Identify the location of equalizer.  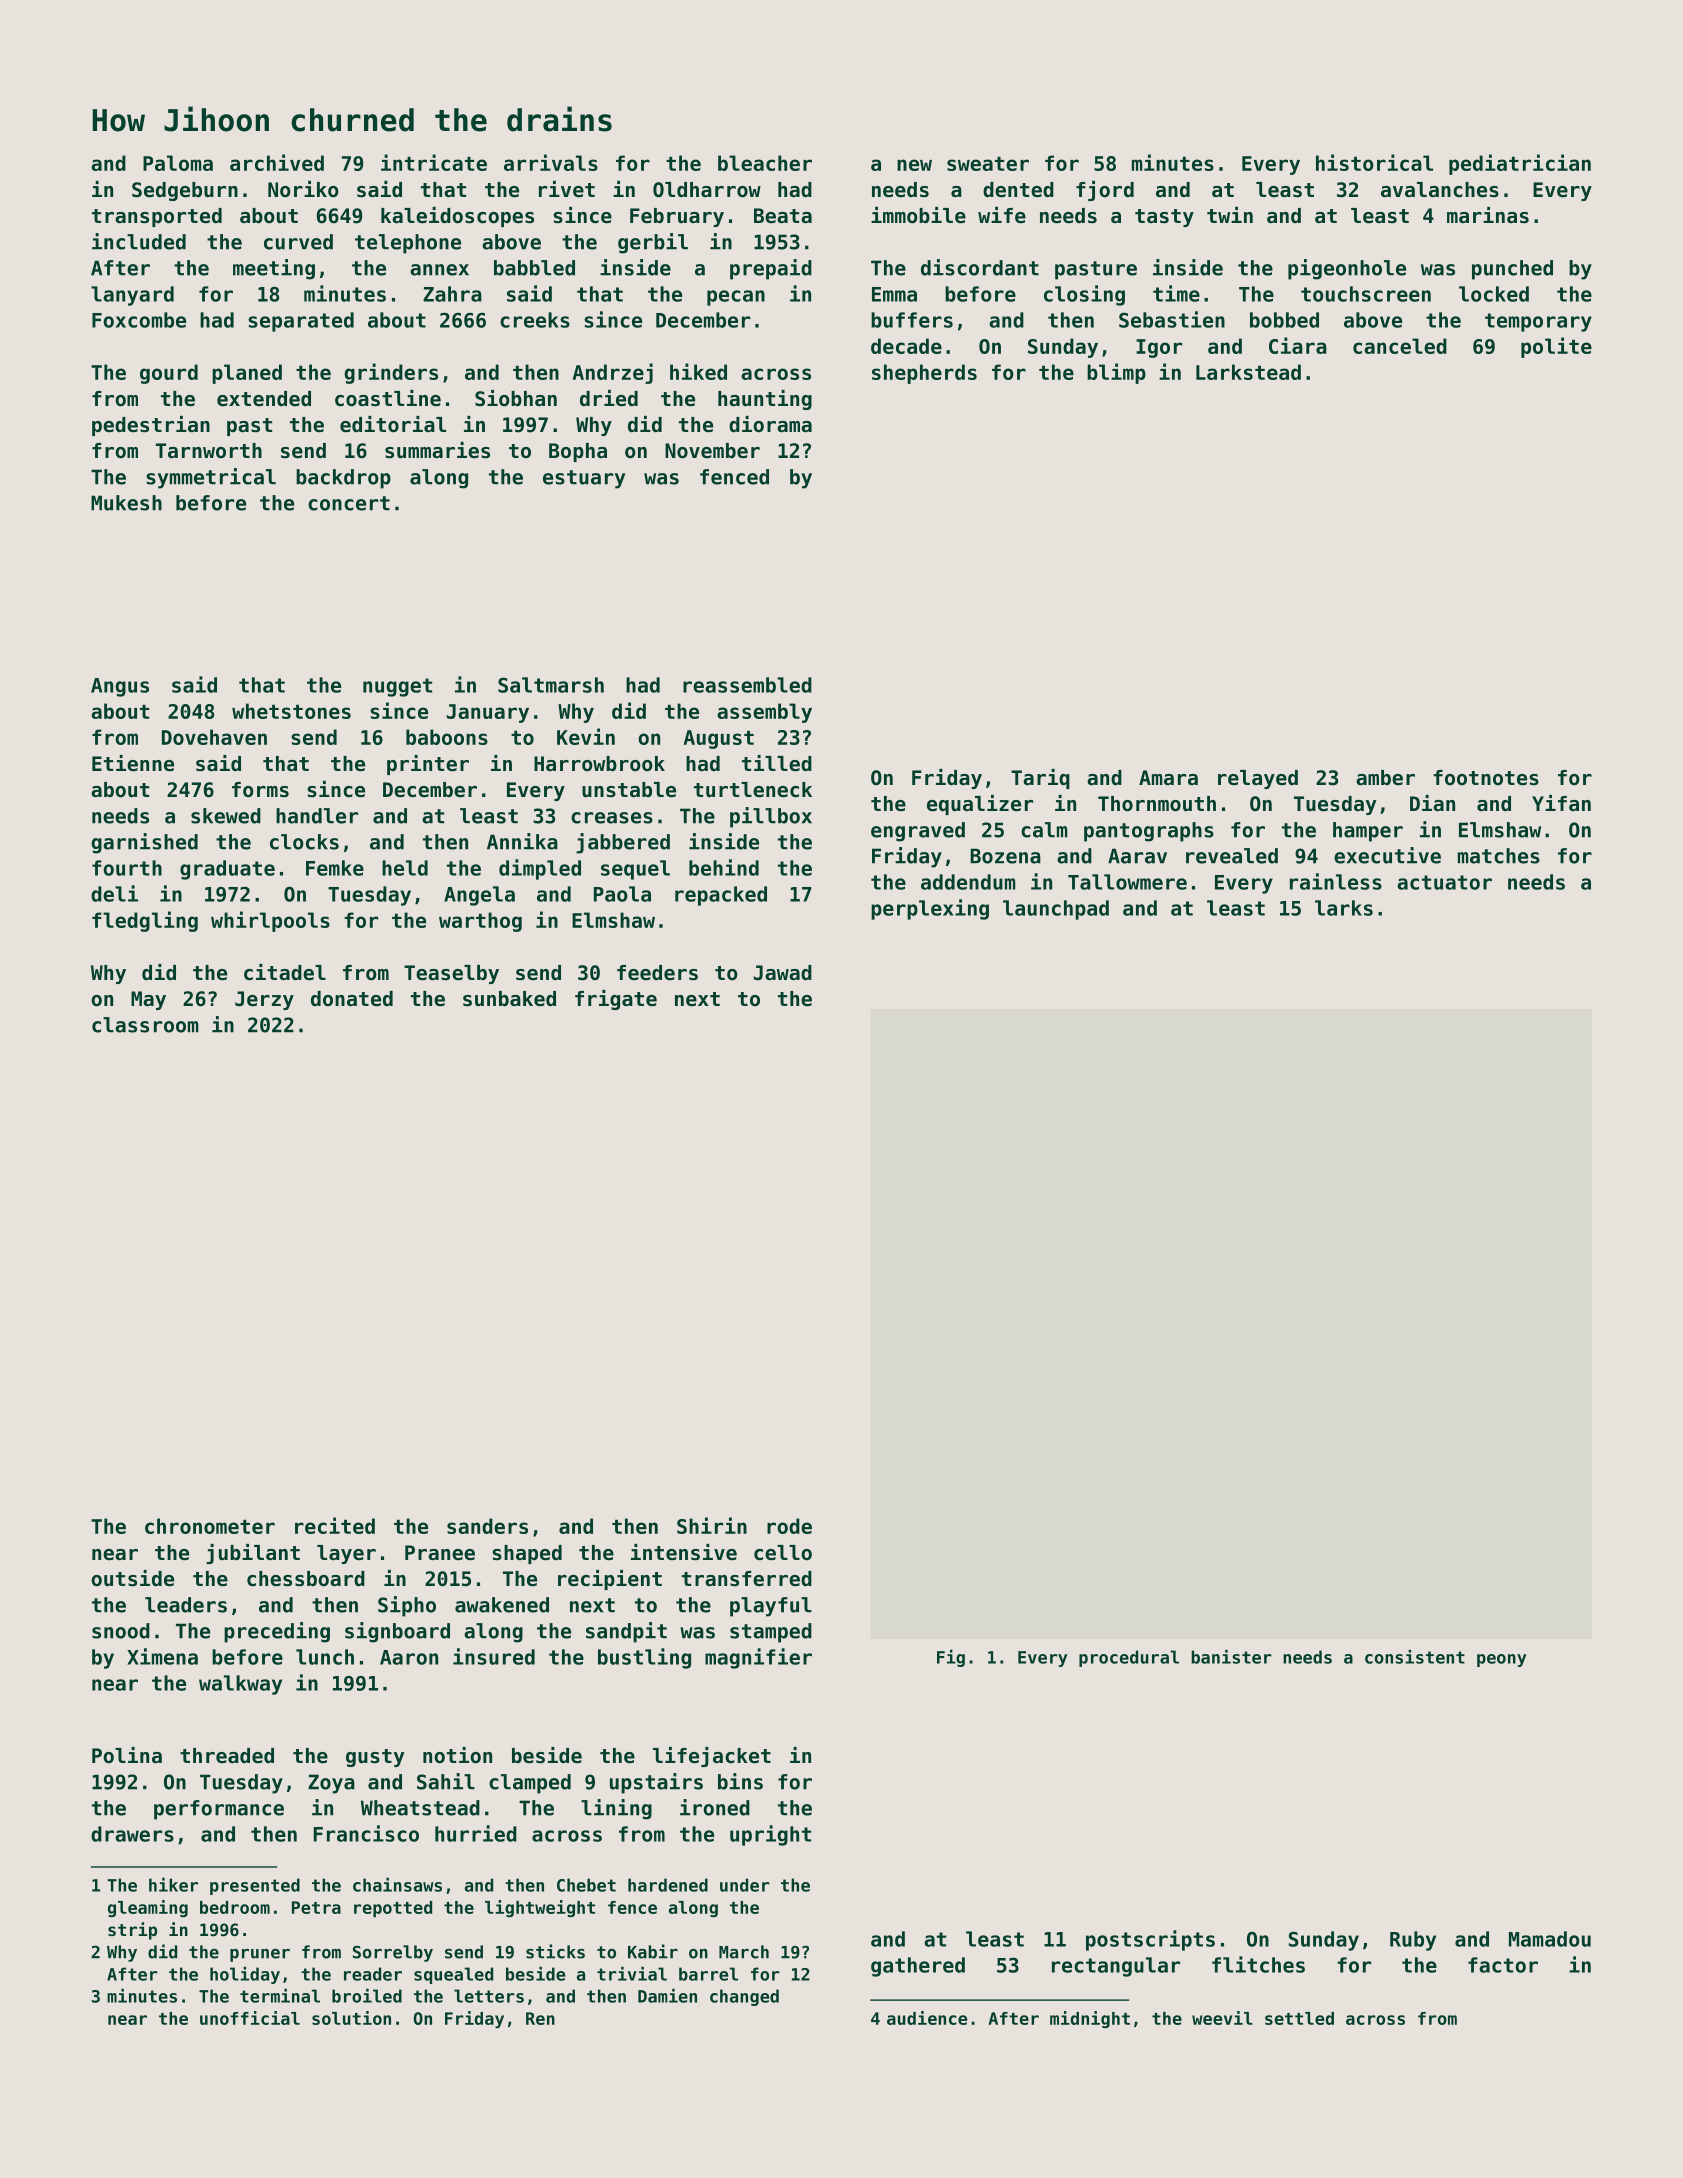
(980, 805).
